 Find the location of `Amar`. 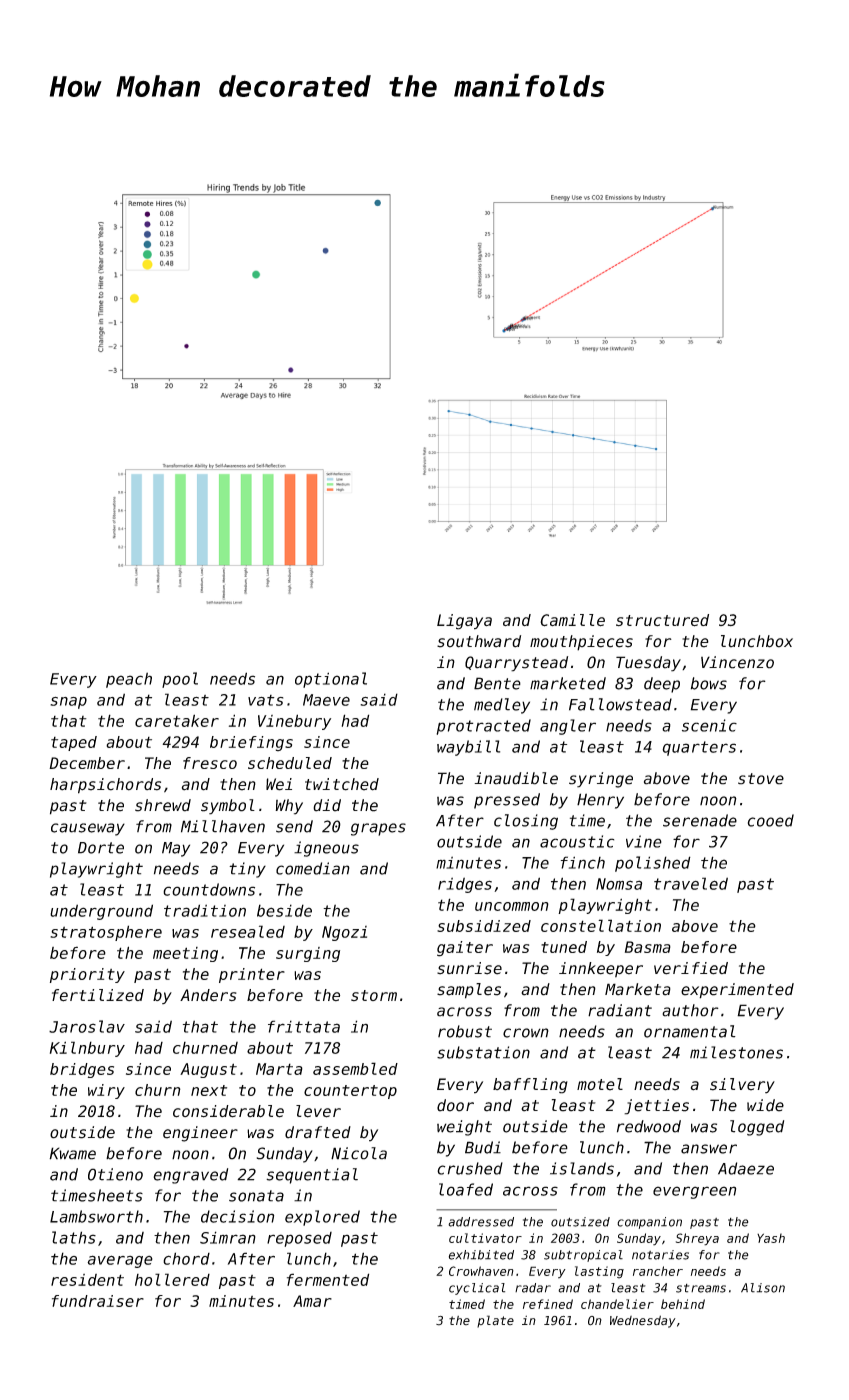

Amar is located at coordinates (312, 1301).
